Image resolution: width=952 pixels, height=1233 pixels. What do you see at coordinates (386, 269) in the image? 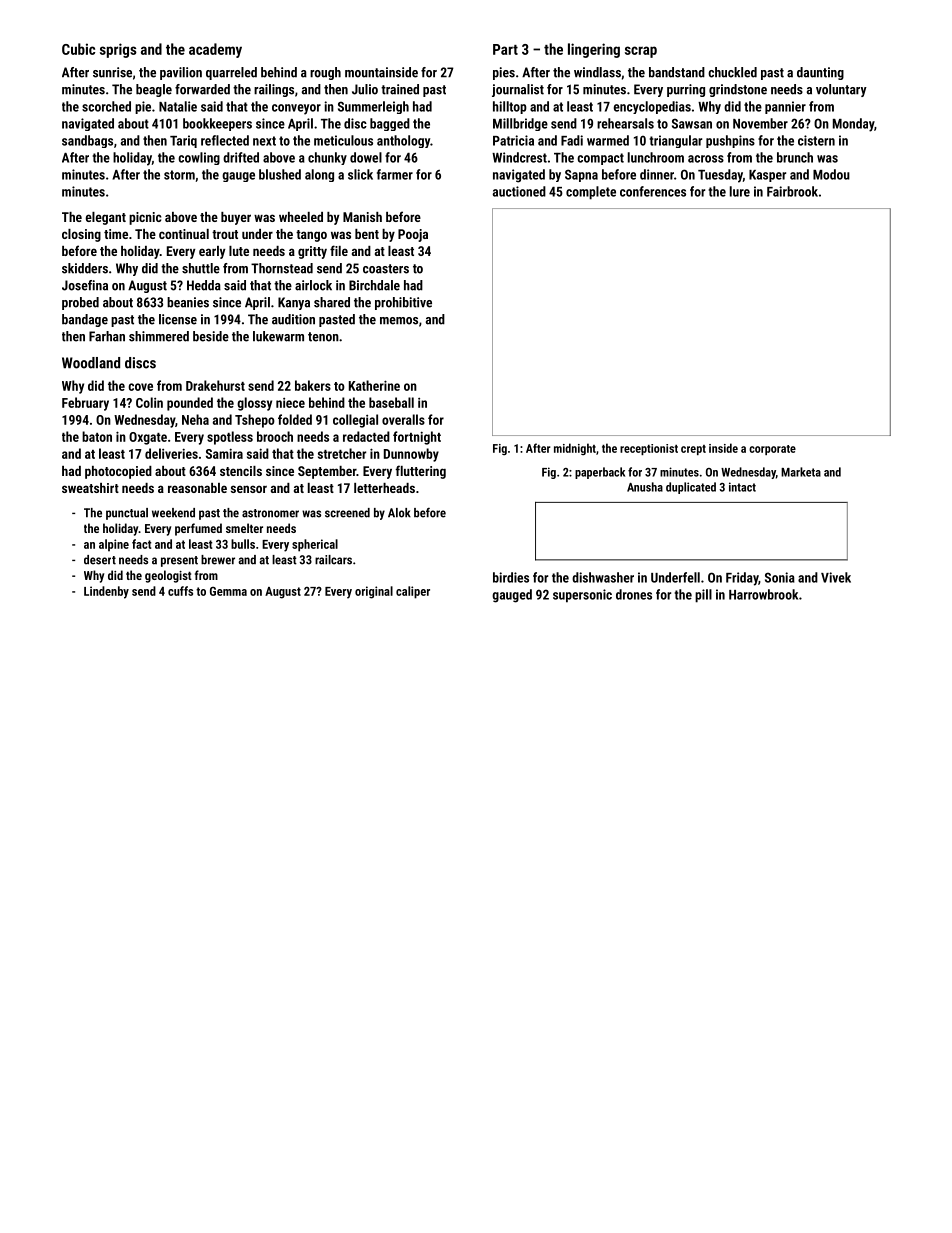
I see `coasters` at bounding box center [386, 269].
